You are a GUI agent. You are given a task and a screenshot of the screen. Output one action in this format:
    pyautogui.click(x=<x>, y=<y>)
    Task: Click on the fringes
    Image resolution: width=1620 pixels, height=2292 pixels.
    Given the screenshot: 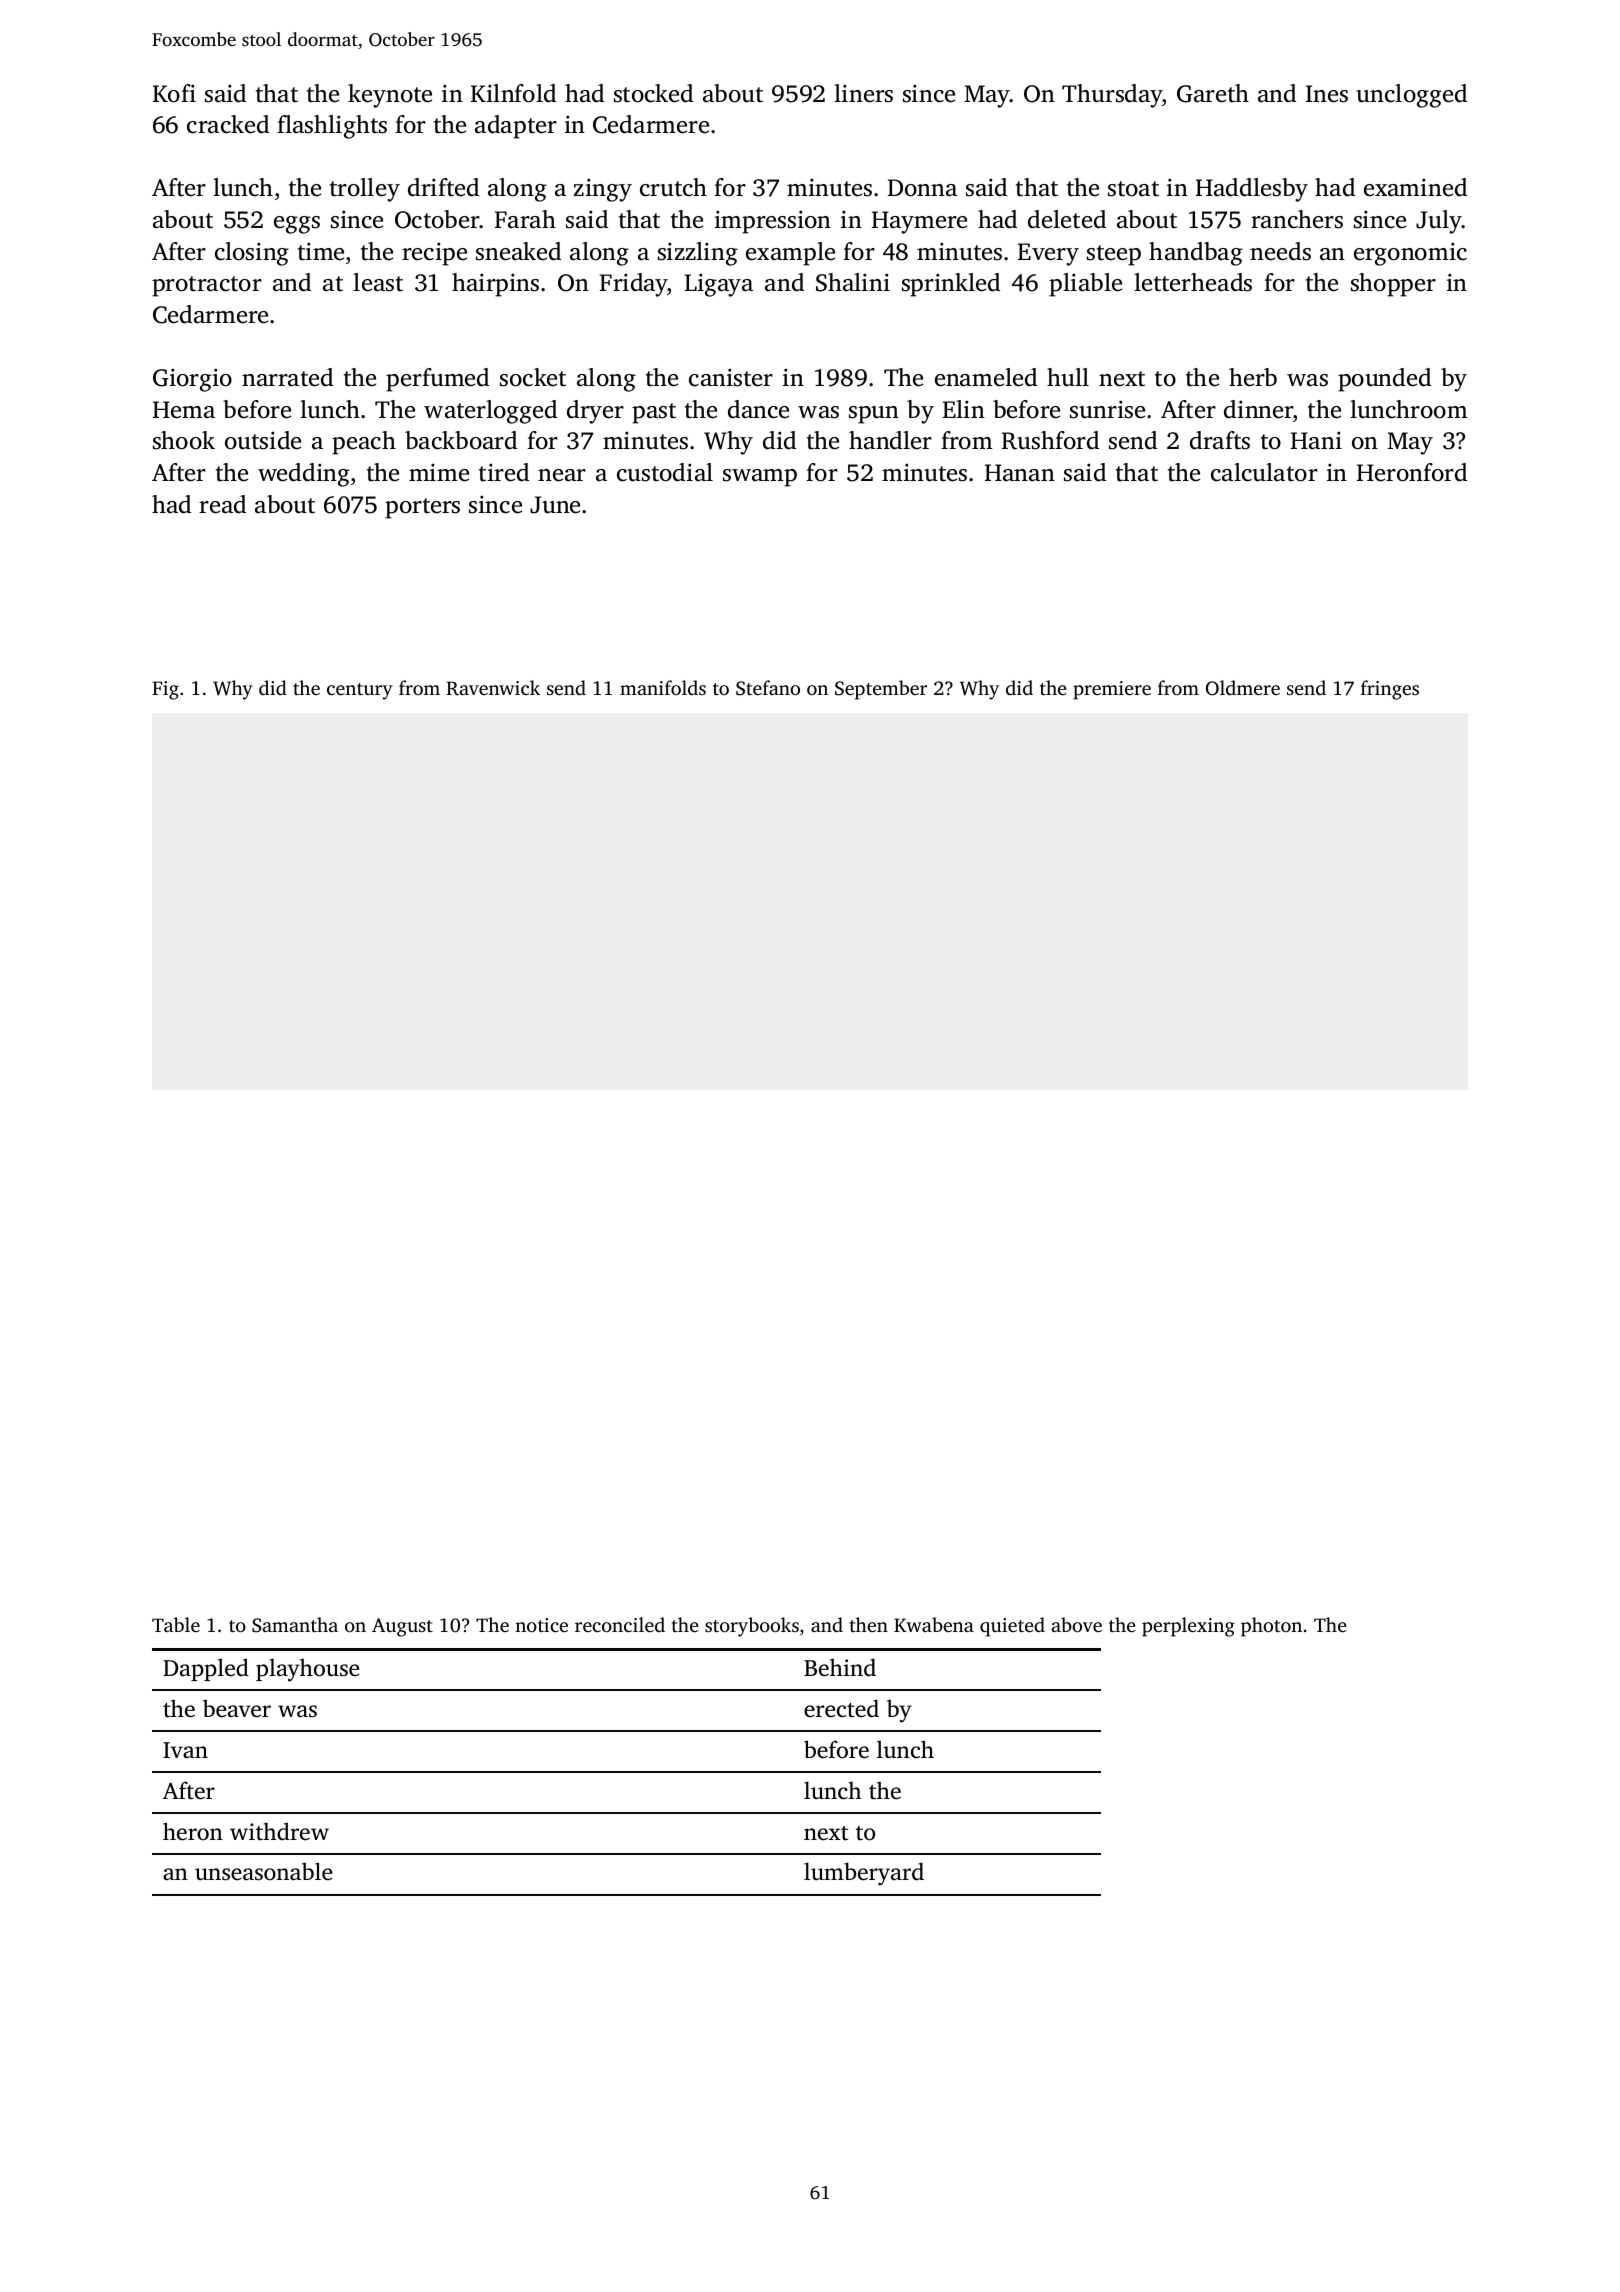 What is the action you would take?
    pyautogui.click(x=1390, y=690)
